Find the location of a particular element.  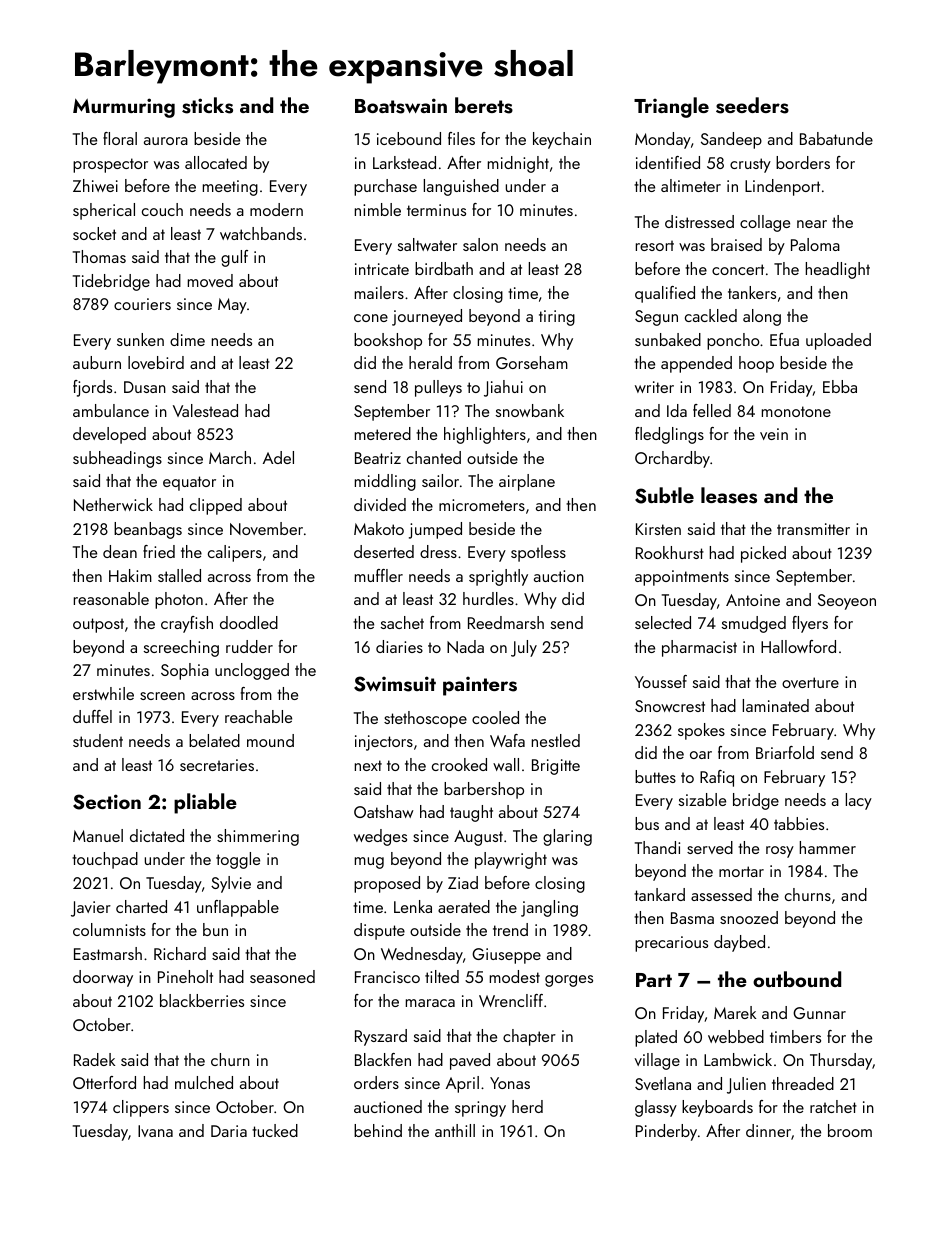

clippers is located at coordinates (141, 1108).
